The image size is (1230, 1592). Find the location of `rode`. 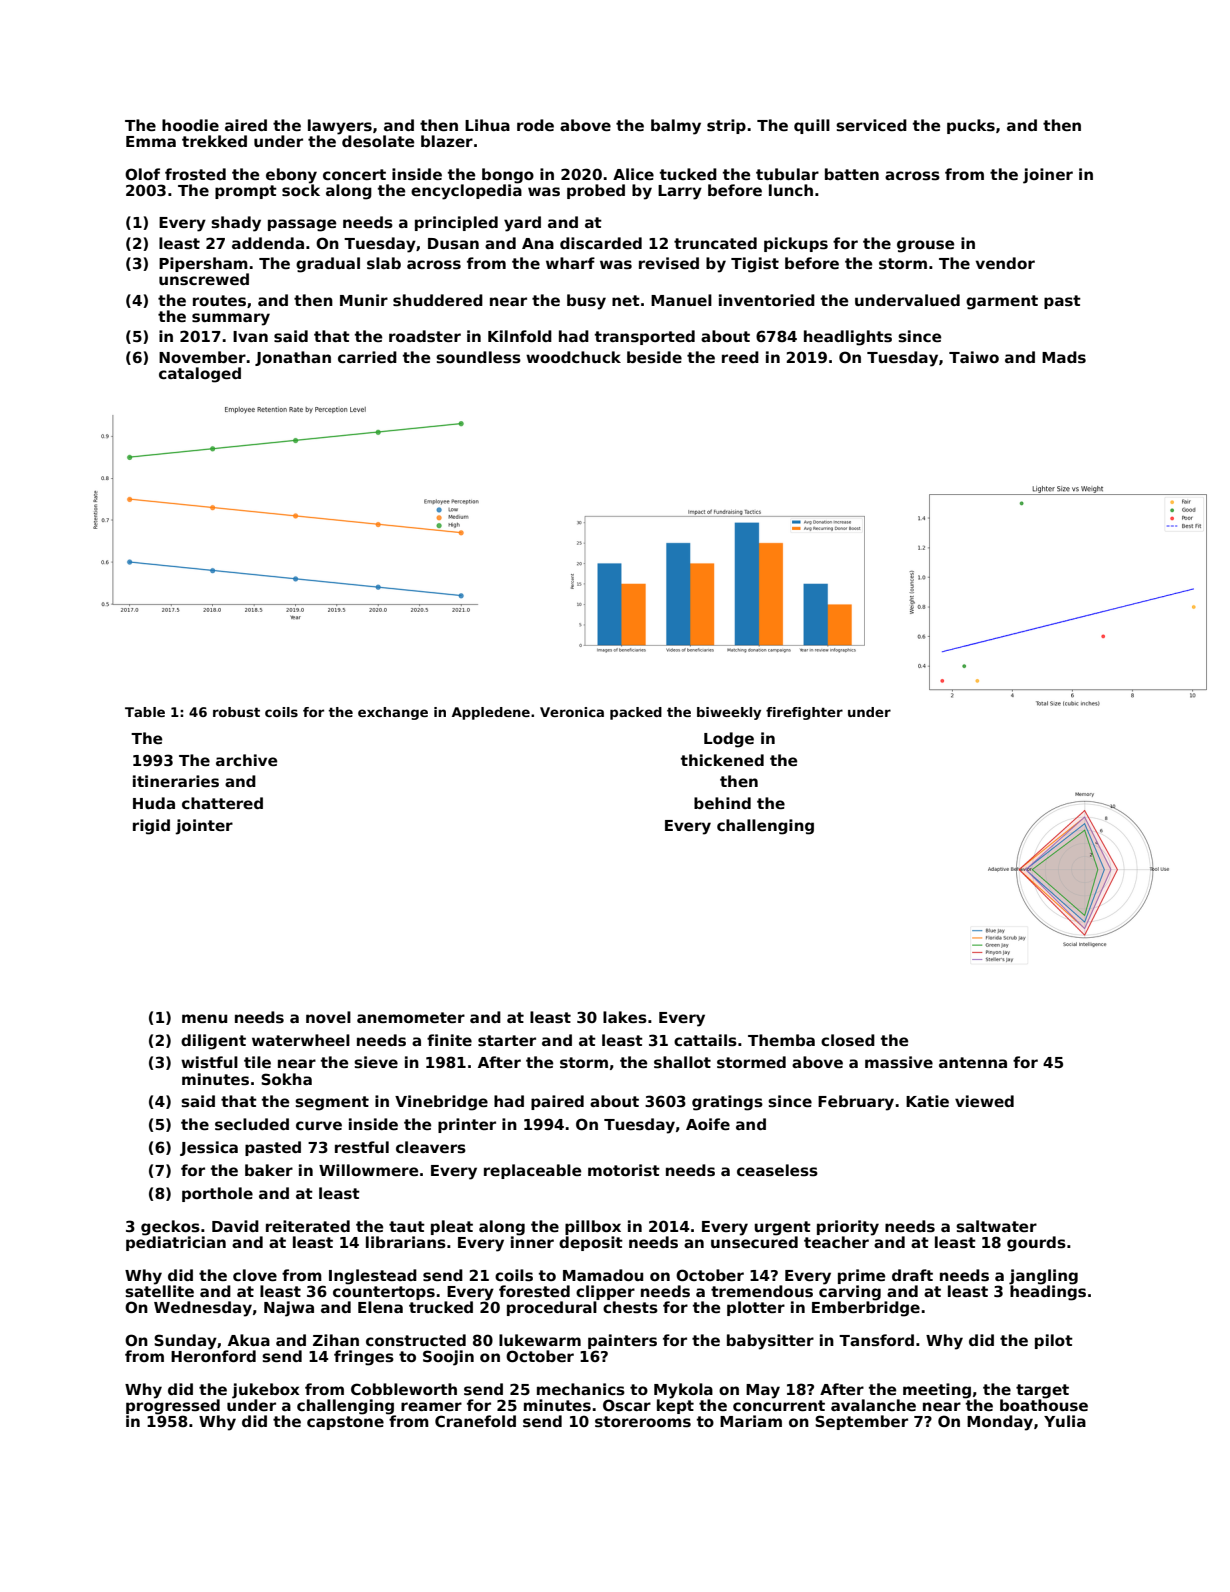

rode is located at coordinates (535, 125).
